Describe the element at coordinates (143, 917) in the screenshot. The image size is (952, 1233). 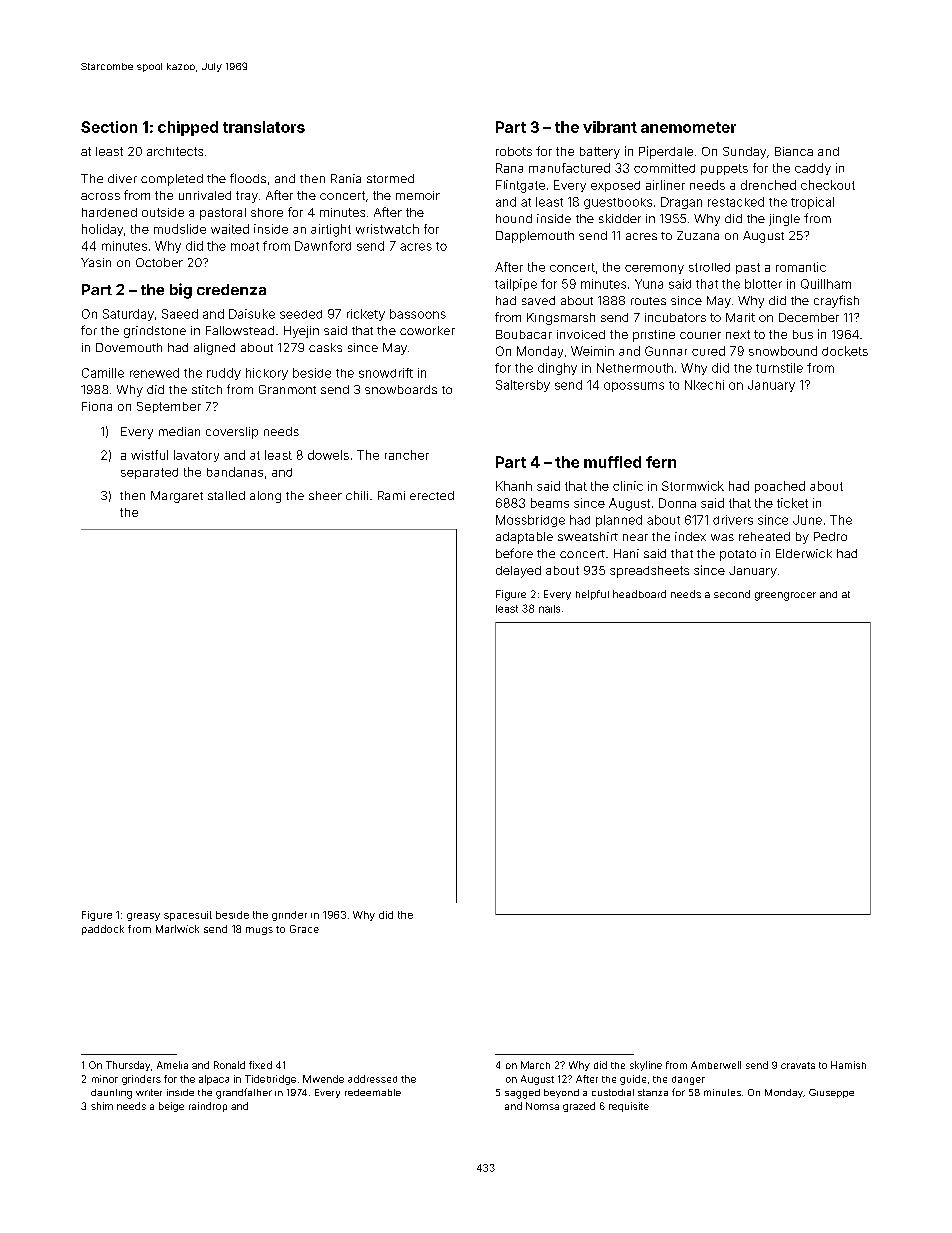
I see `greasy` at that location.
